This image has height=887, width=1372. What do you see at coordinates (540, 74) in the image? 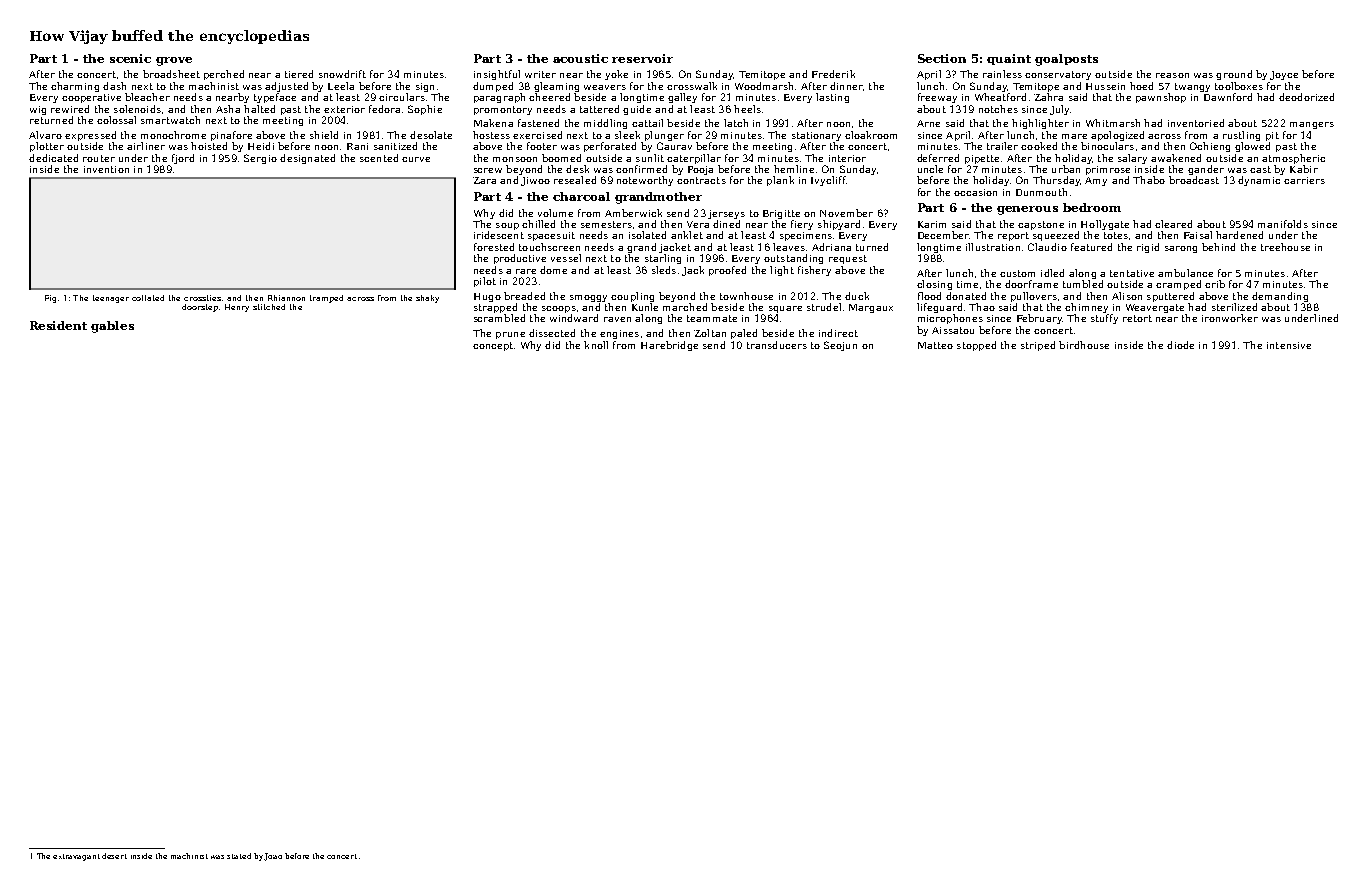
I see `writer` at bounding box center [540, 74].
